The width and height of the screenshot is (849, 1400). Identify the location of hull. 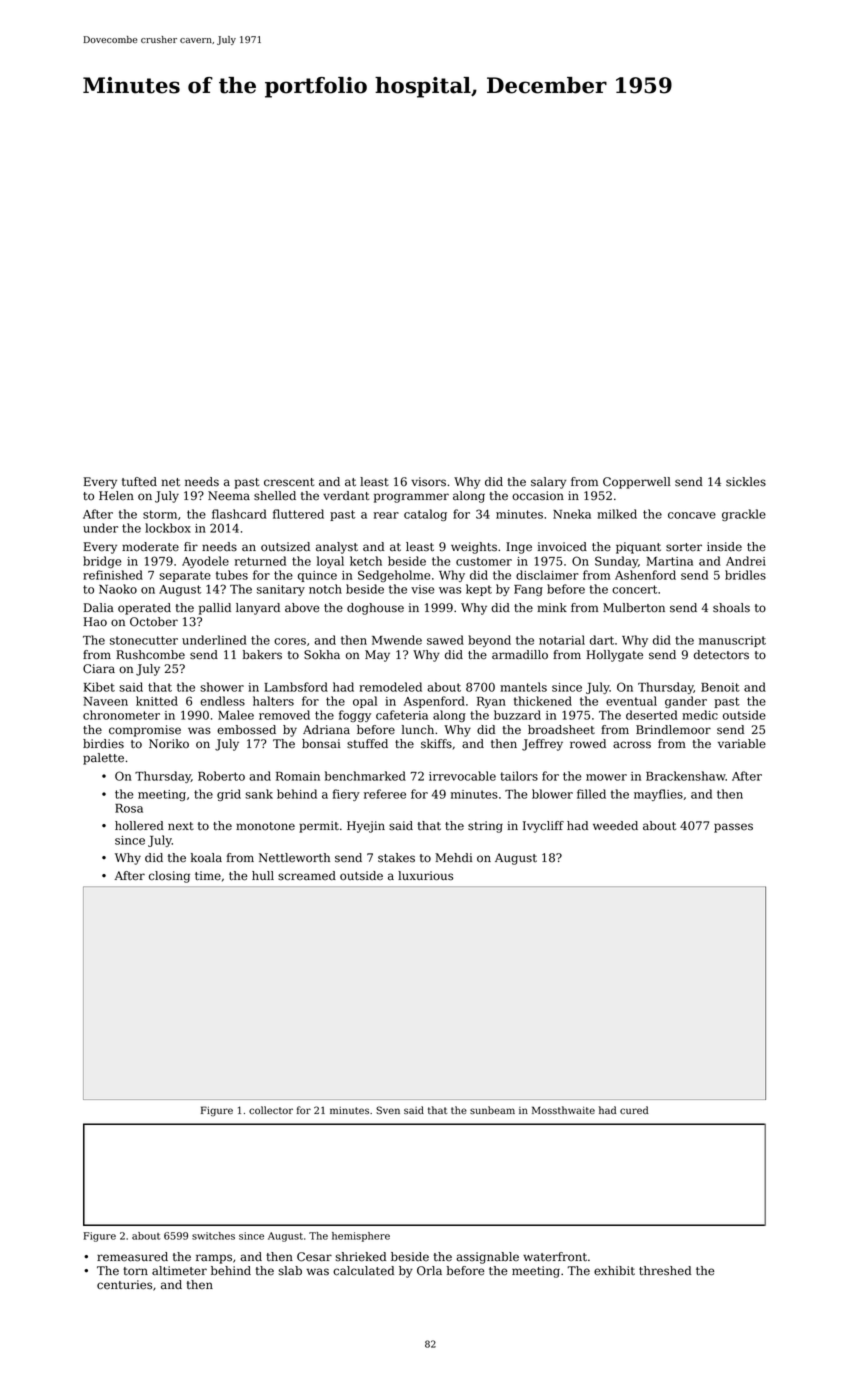
(263, 875).
